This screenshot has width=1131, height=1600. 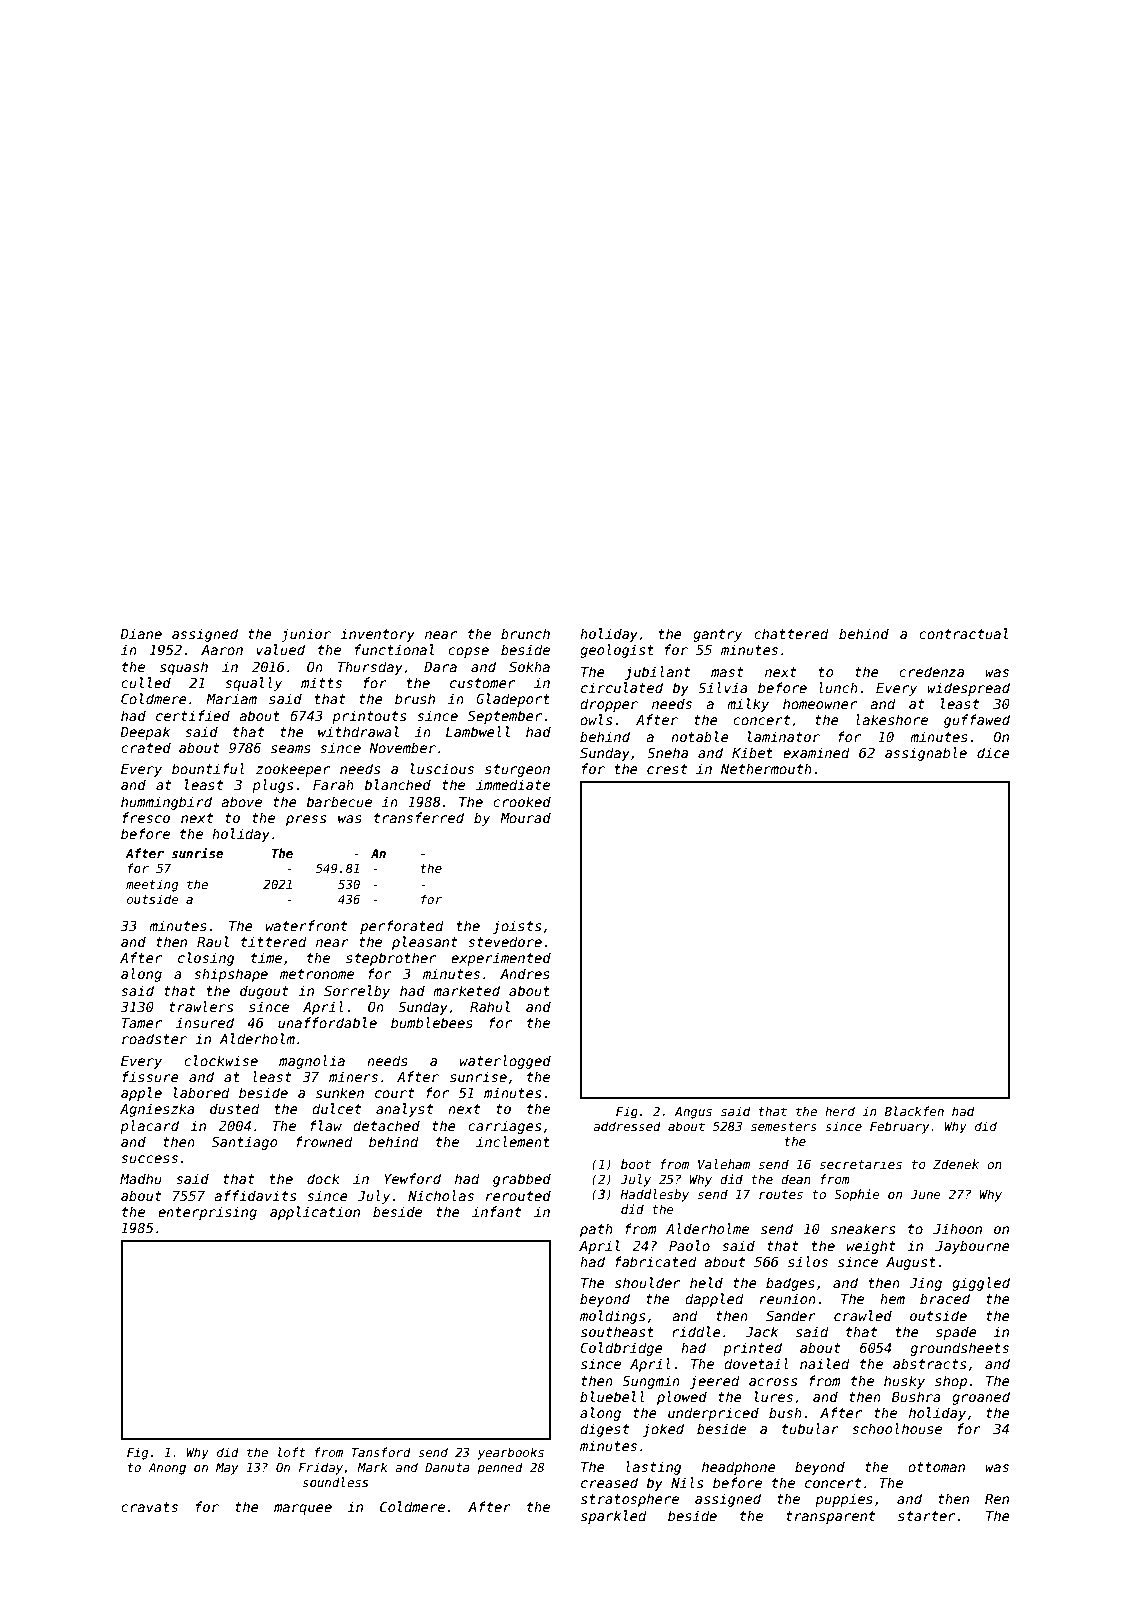 I want to click on path, so click(x=596, y=1230).
